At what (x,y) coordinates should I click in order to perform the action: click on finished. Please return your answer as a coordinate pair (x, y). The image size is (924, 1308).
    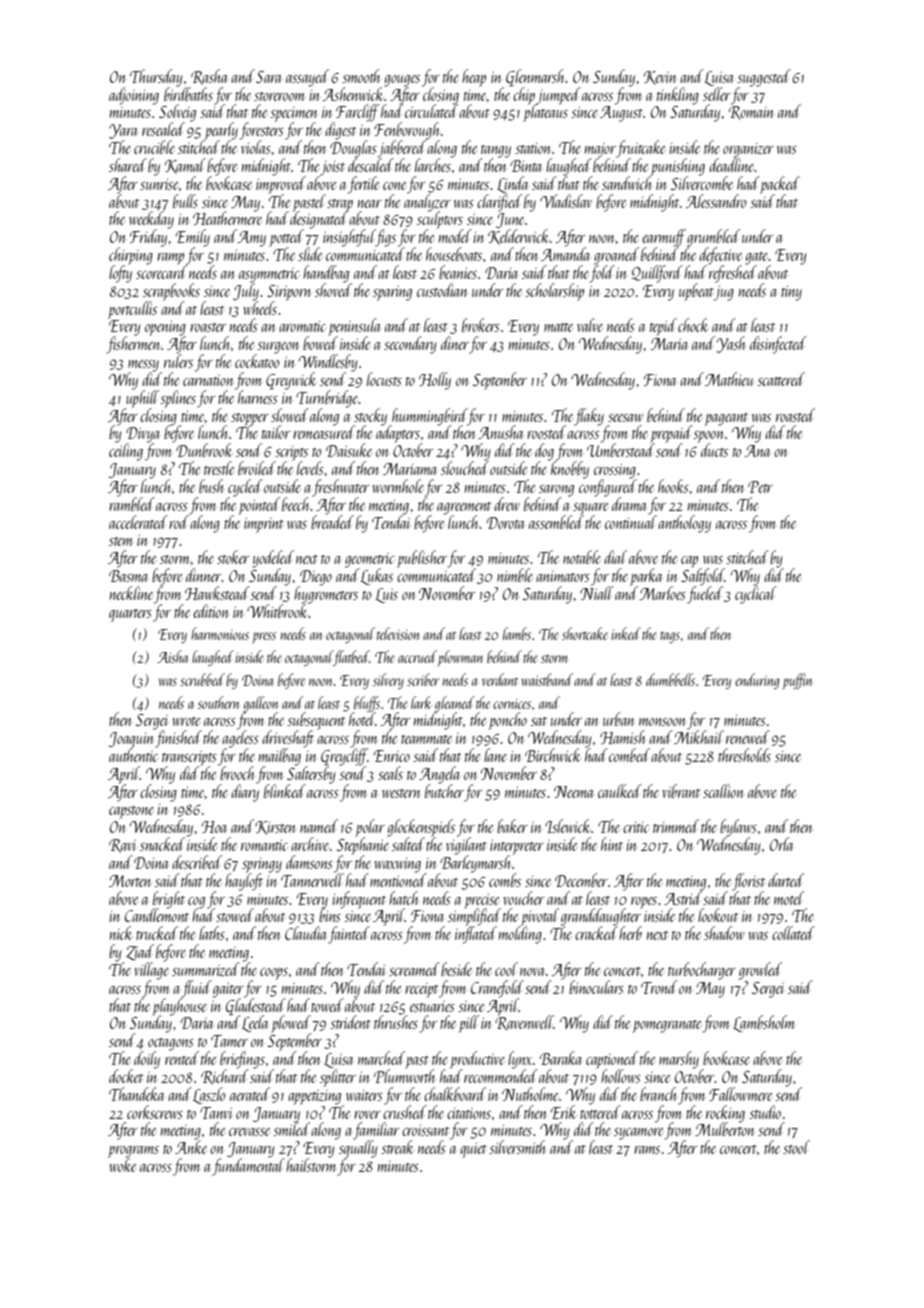
    Looking at the image, I should click on (178, 739).
